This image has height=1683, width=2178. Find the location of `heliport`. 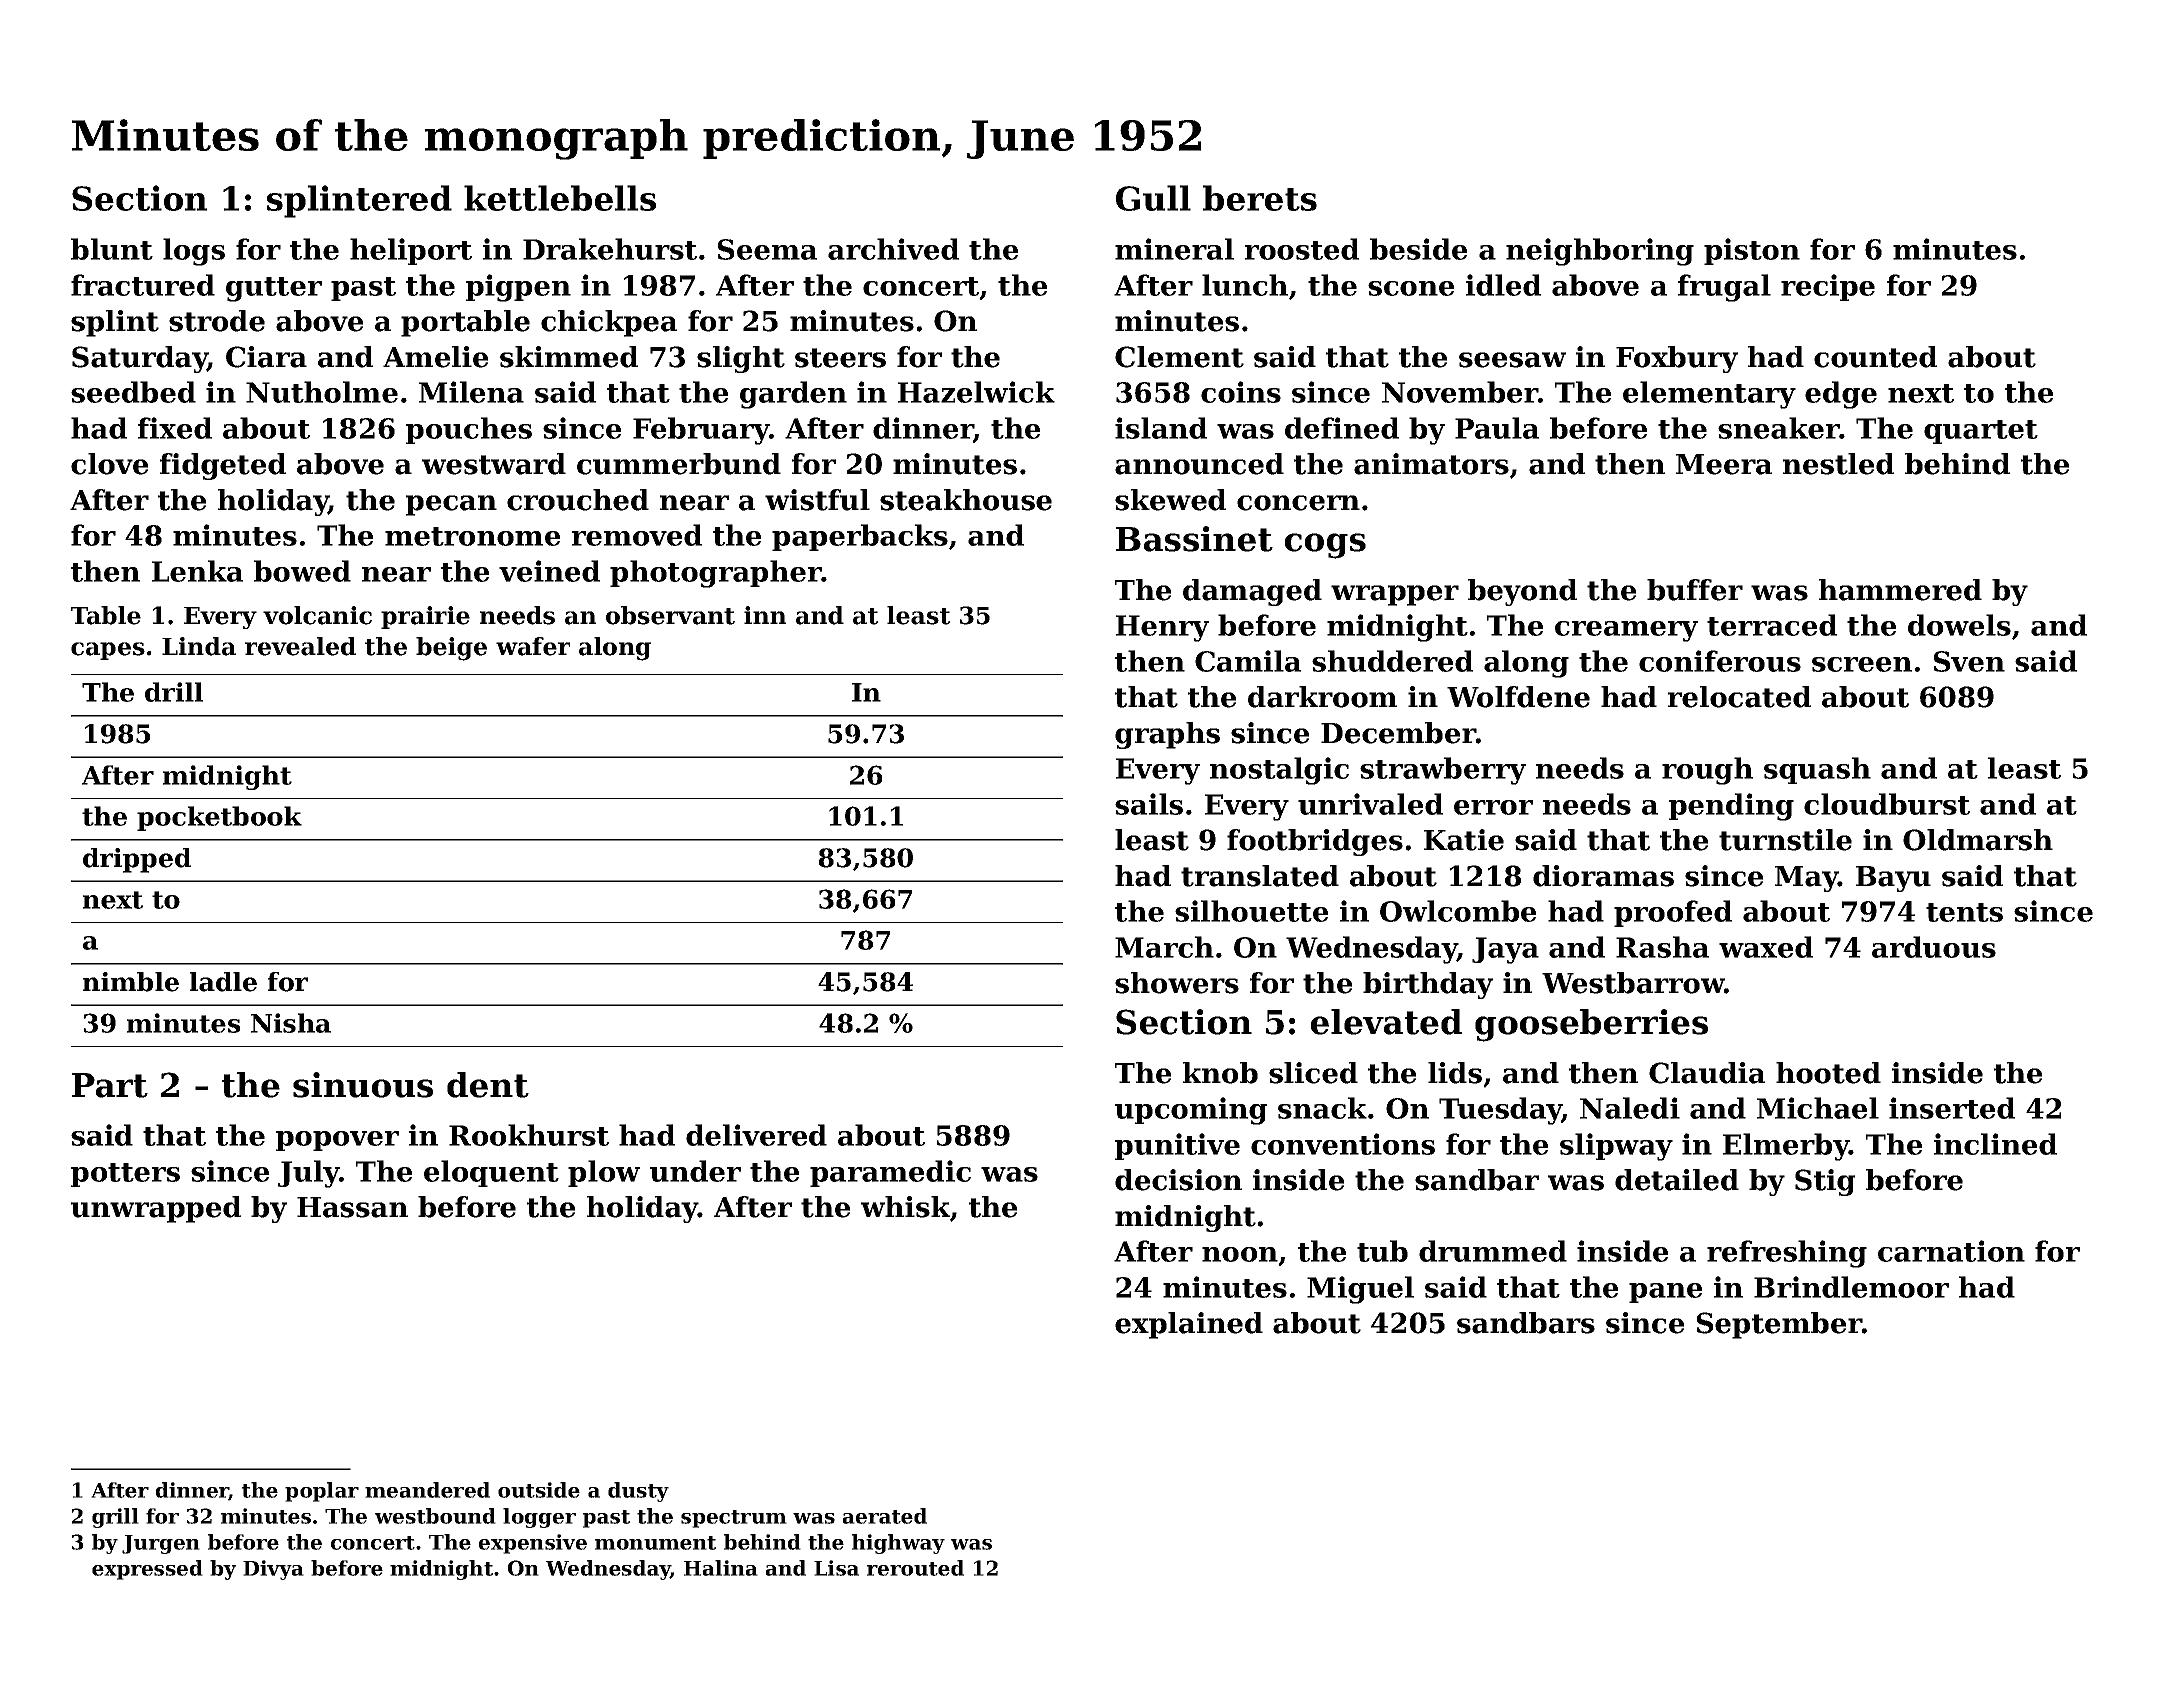

heliport is located at coordinates (411, 251).
